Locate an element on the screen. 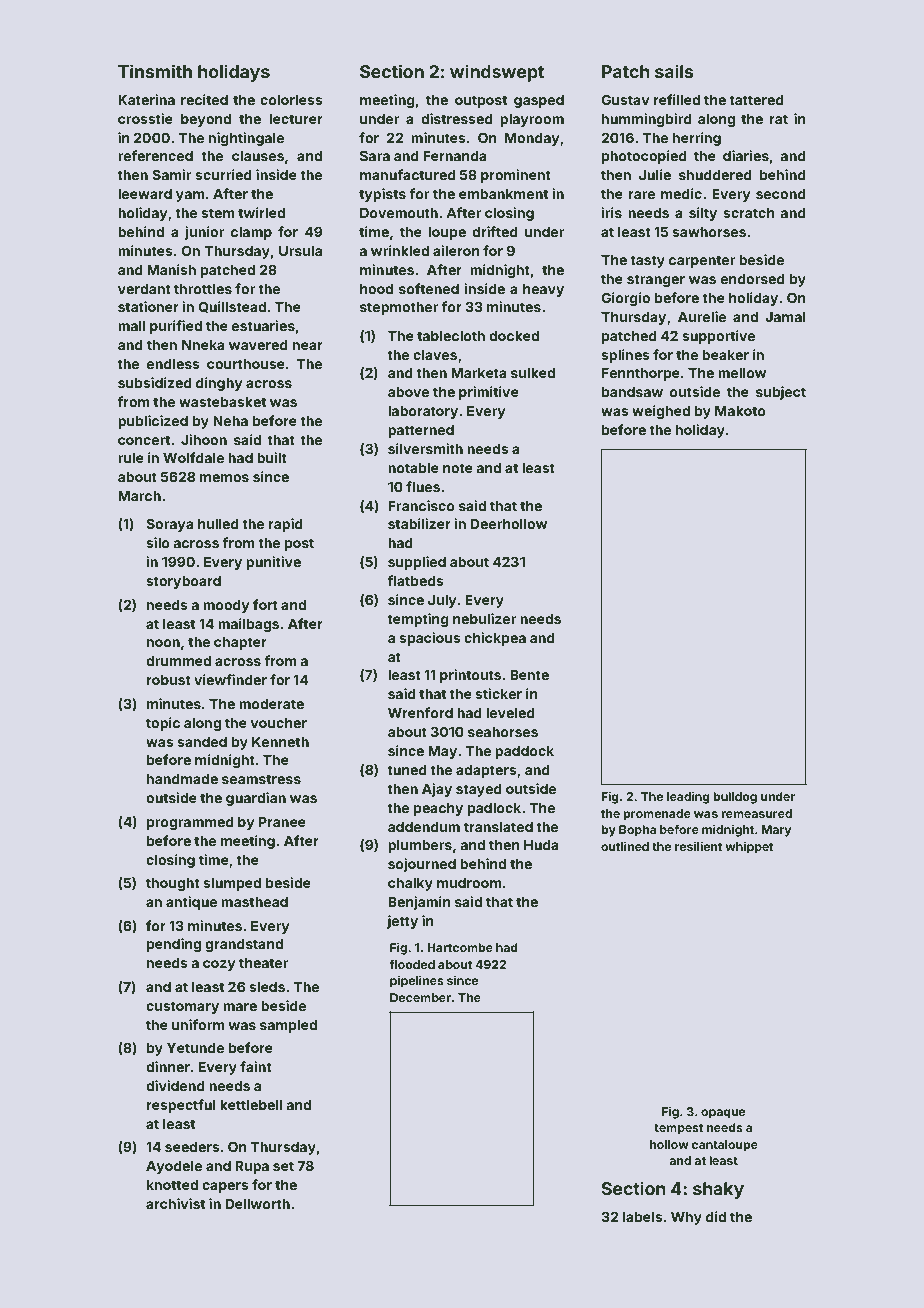 The height and width of the screenshot is (1308, 924). photocopied is located at coordinates (644, 157).
